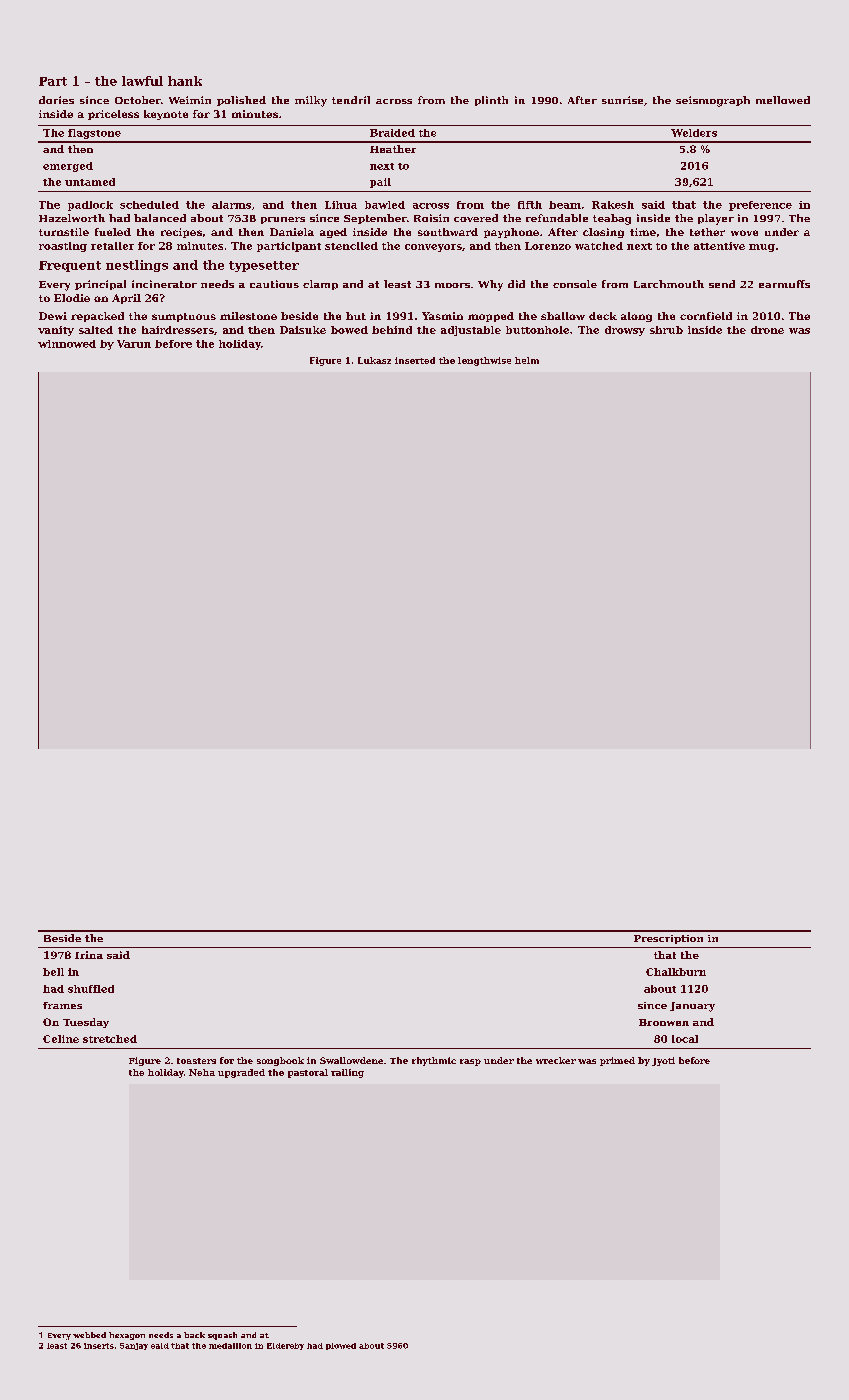  I want to click on drowsy, so click(625, 331).
